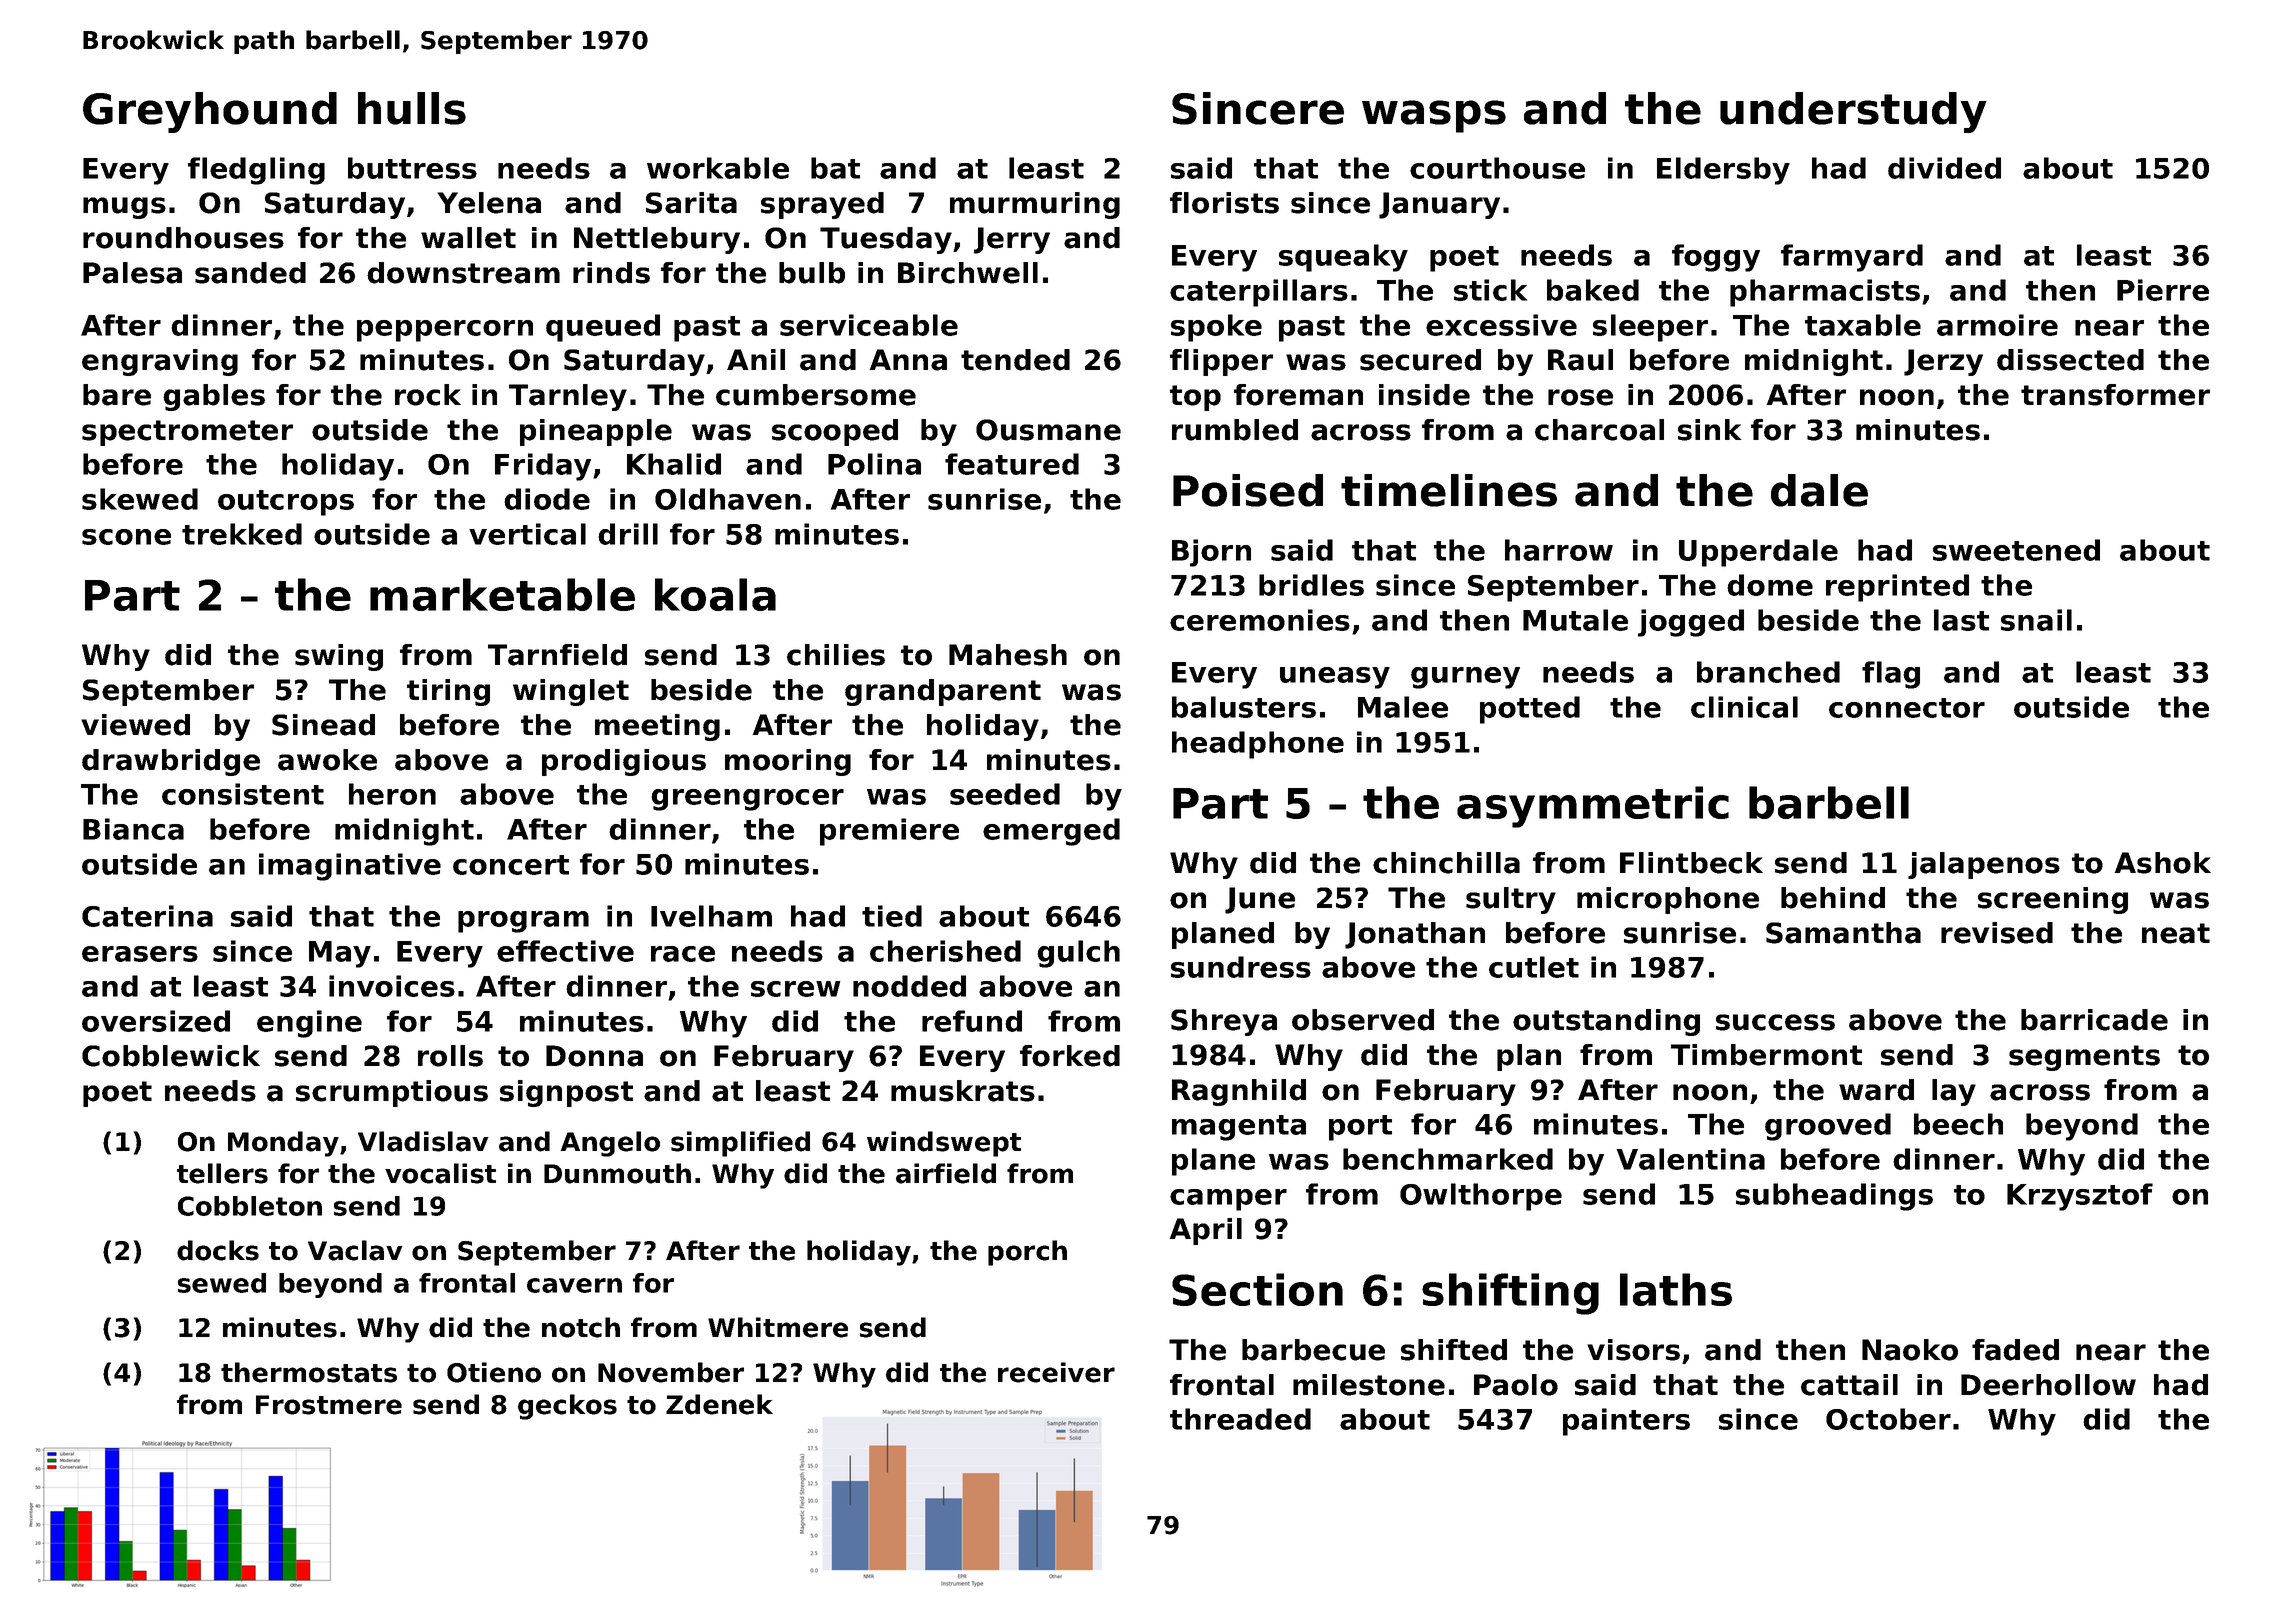 The width and height of the screenshot is (2292, 1620). I want to click on charcoal, so click(1599, 430).
